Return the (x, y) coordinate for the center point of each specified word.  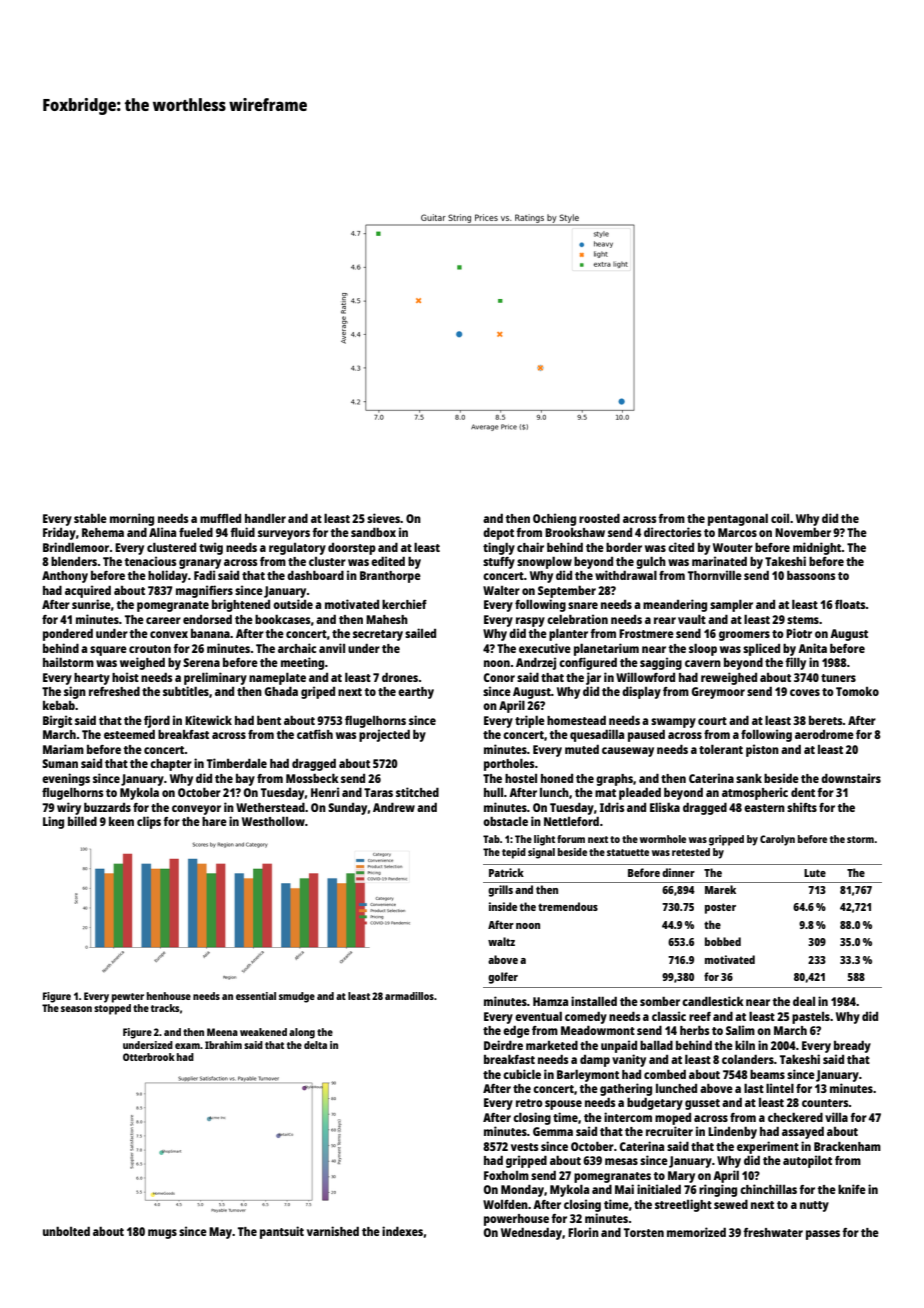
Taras (378, 792)
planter (568, 635)
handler (265, 518)
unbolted (66, 1231)
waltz (501, 941)
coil (780, 518)
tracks (165, 1008)
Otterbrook (149, 1057)
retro (529, 1103)
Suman (60, 763)
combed (665, 1074)
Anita (812, 648)
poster (720, 908)
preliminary (215, 678)
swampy (673, 723)
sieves (383, 518)
